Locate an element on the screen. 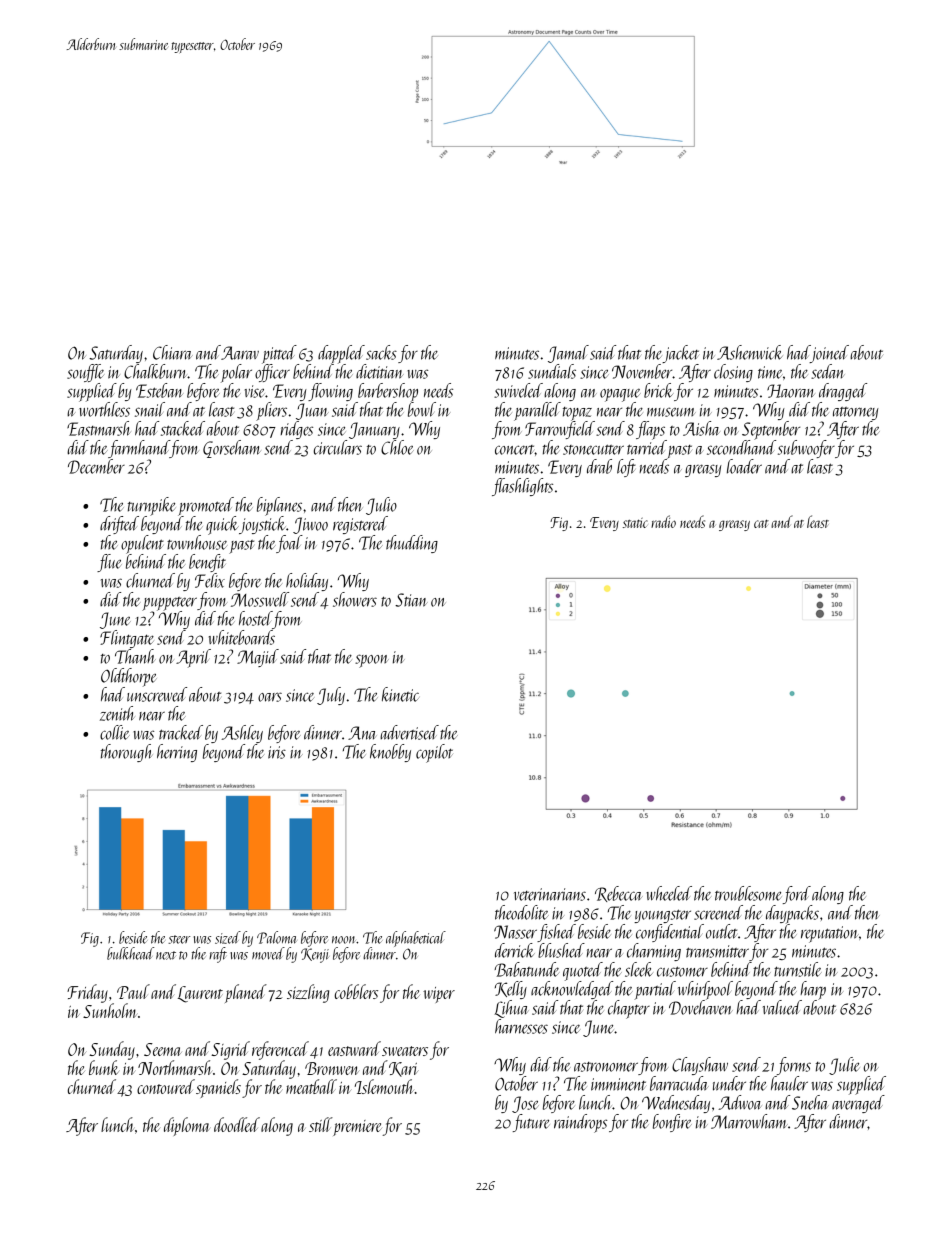 This screenshot has height=1233, width=952. Sunholm is located at coordinates (109, 1010).
